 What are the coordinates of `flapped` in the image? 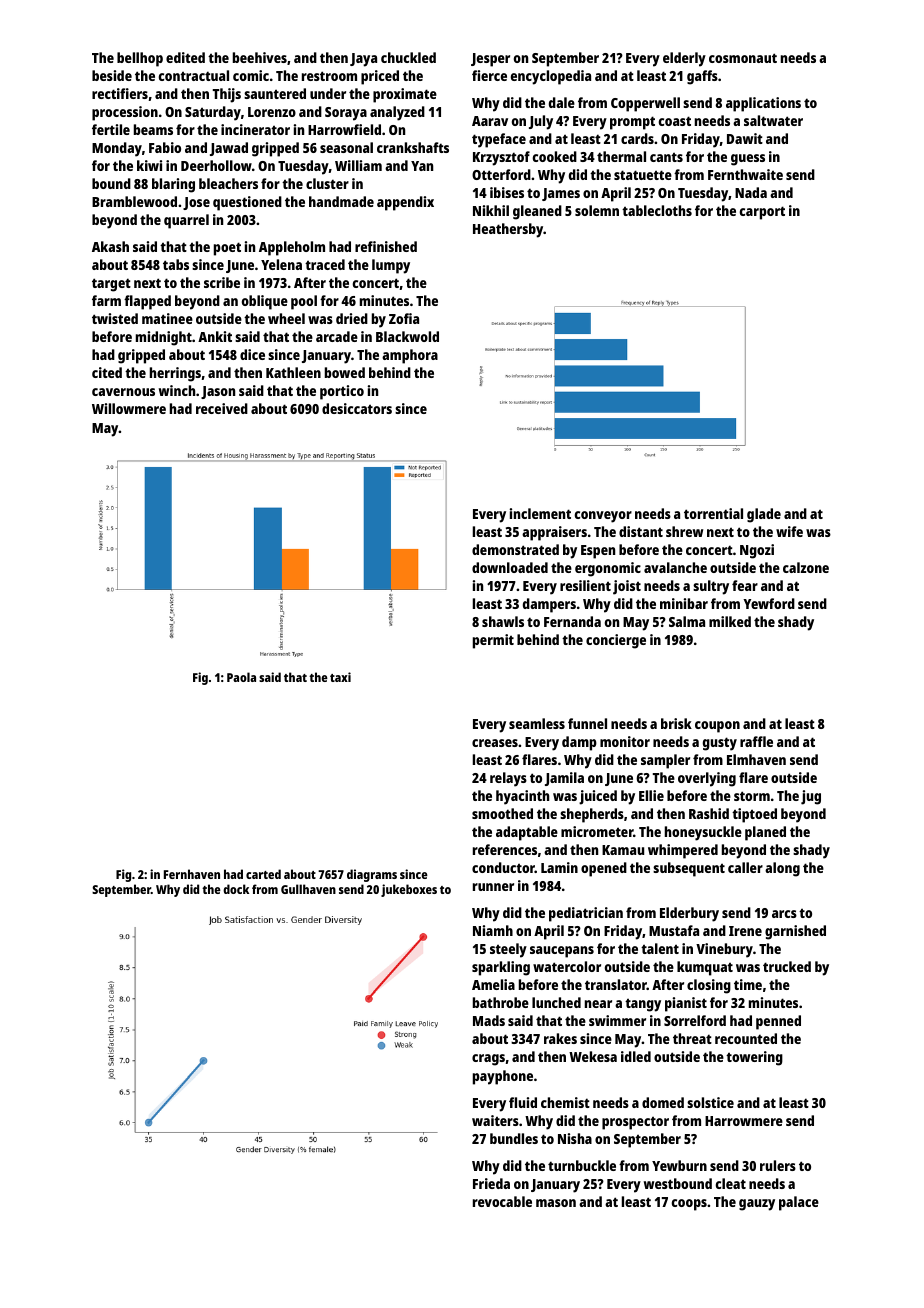 It's located at (147, 302).
